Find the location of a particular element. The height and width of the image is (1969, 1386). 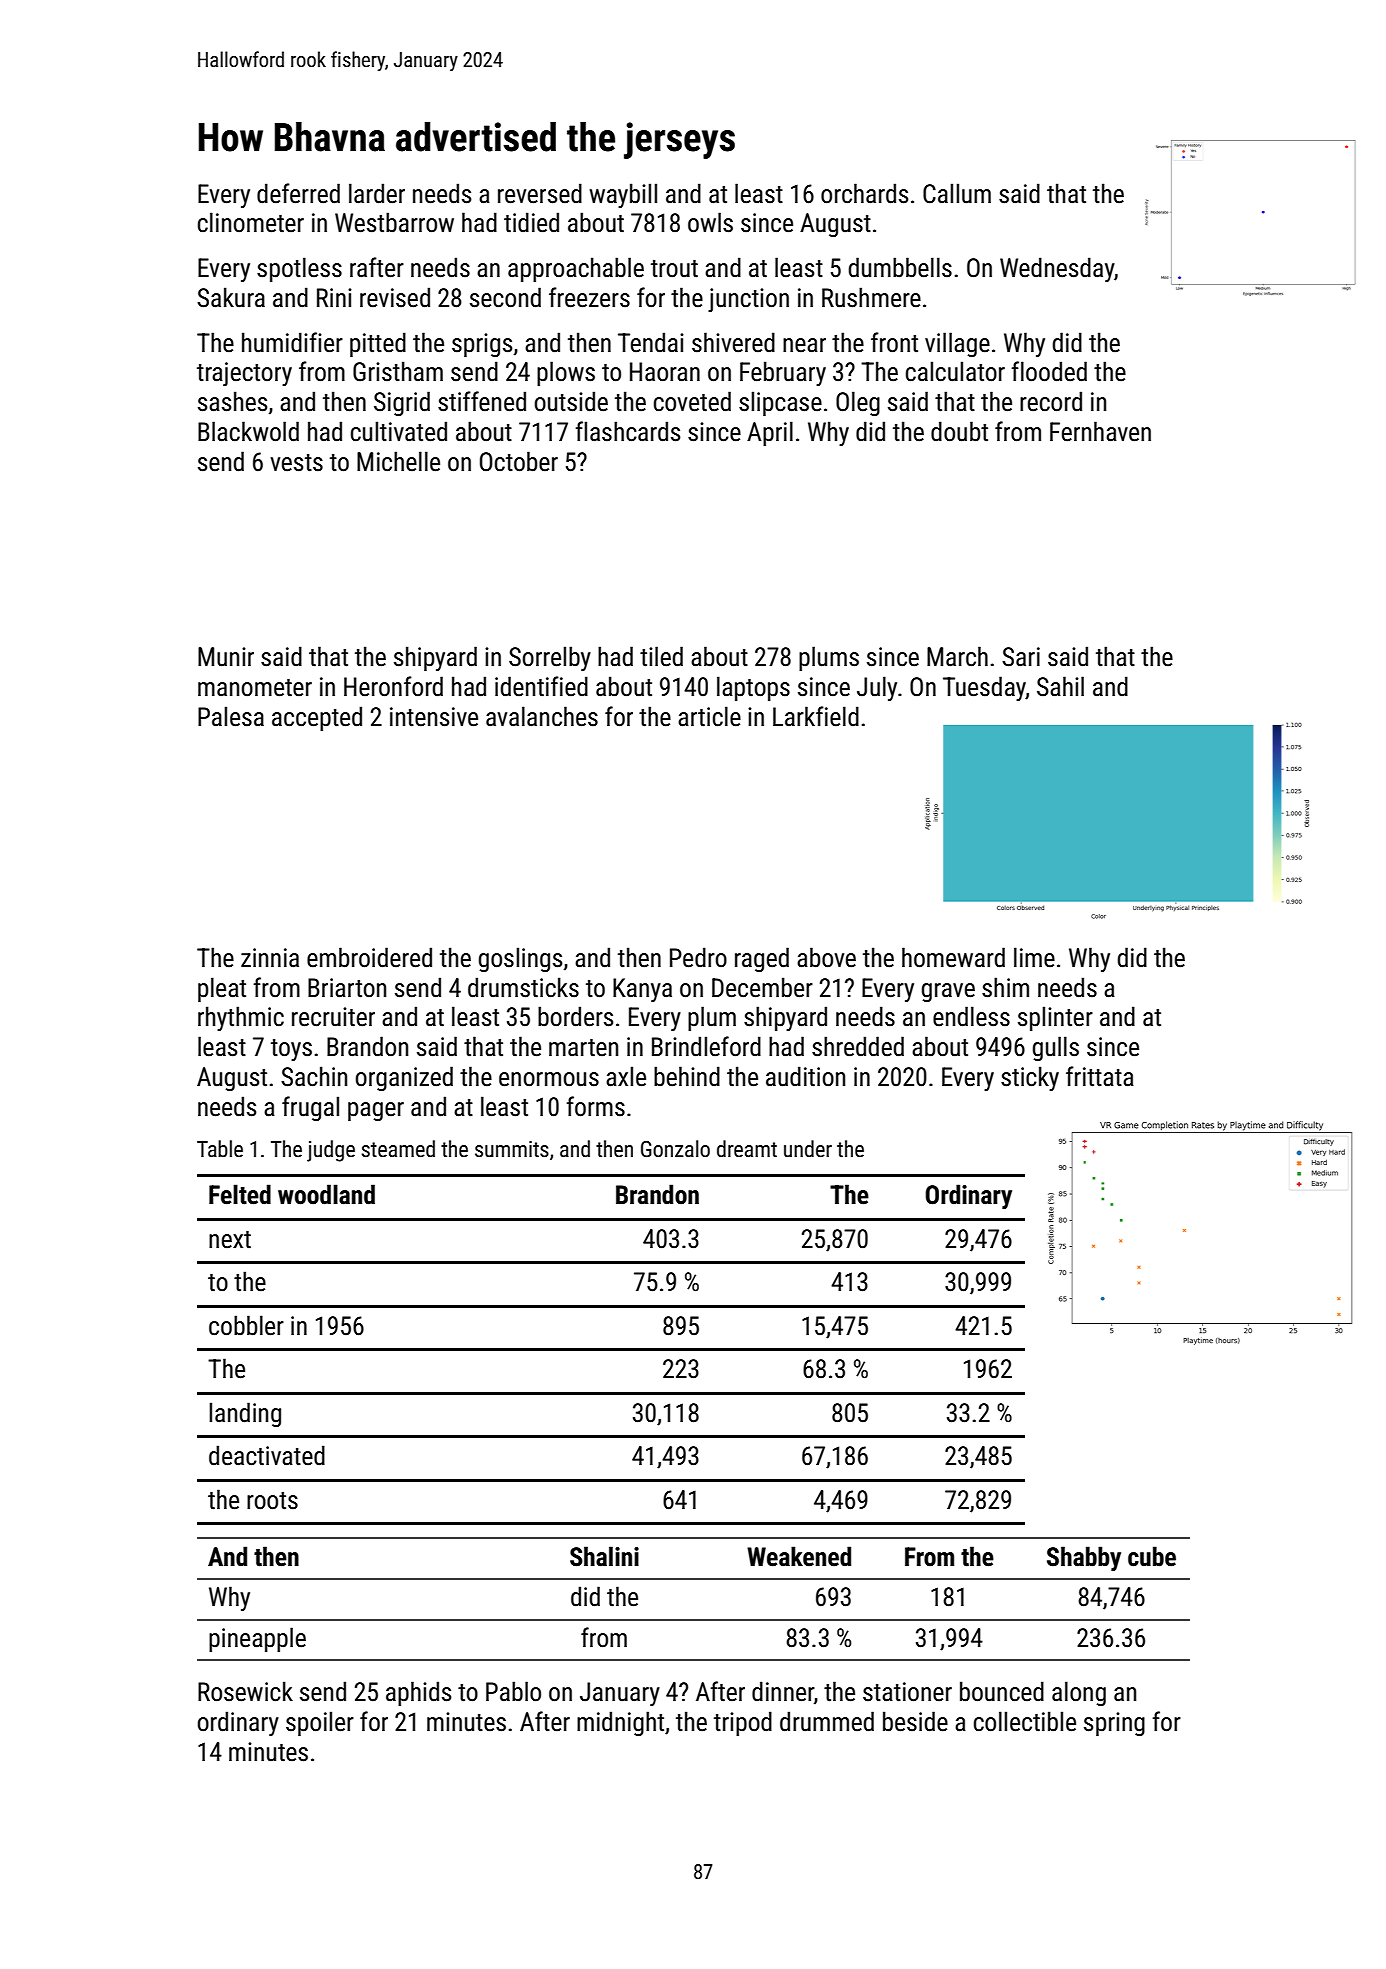

Pedro is located at coordinates (698, 957).
